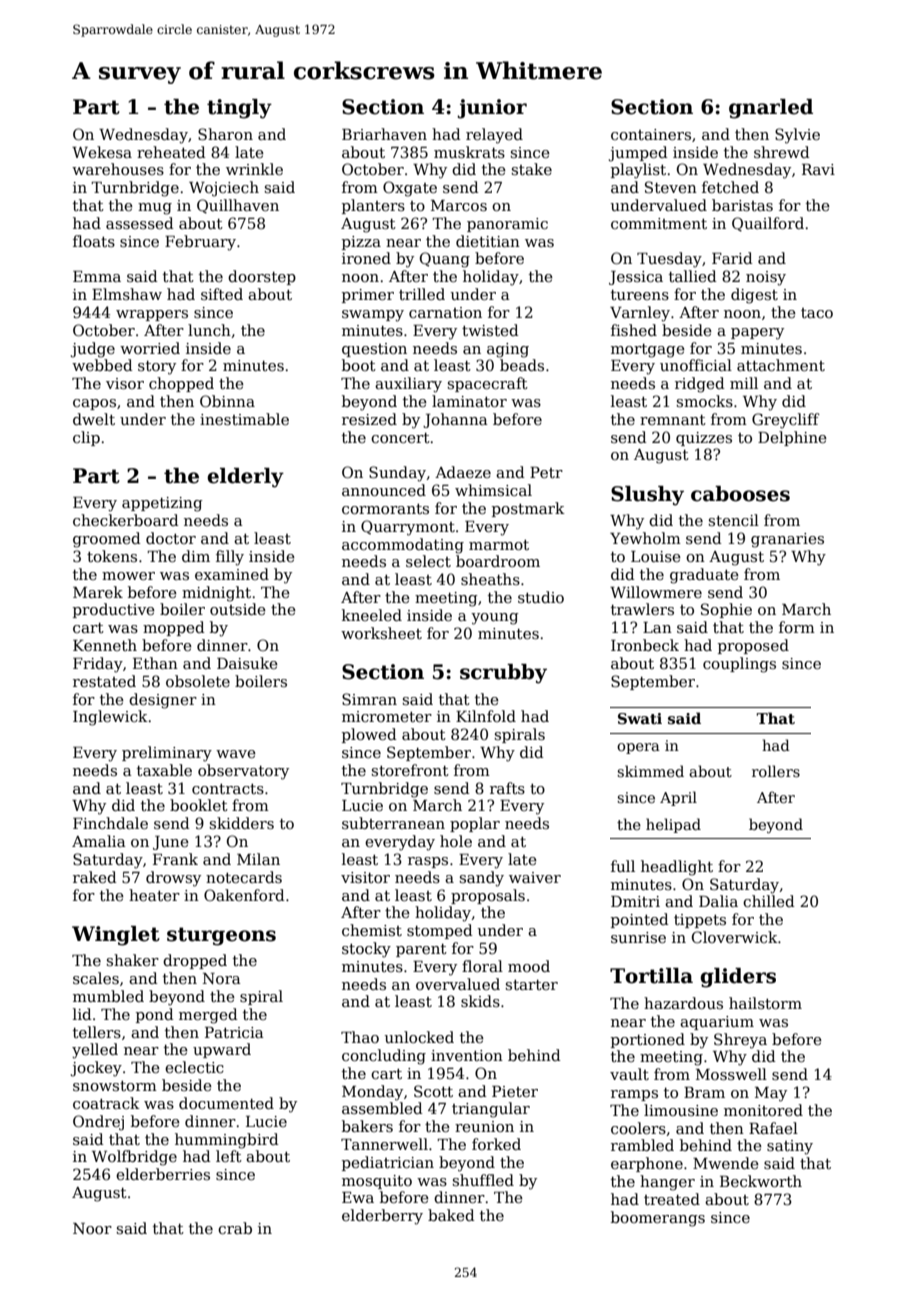  What do you see at coordinates (640, 718) in the document?
I see `Swati` at bounding box center [640, 718].
